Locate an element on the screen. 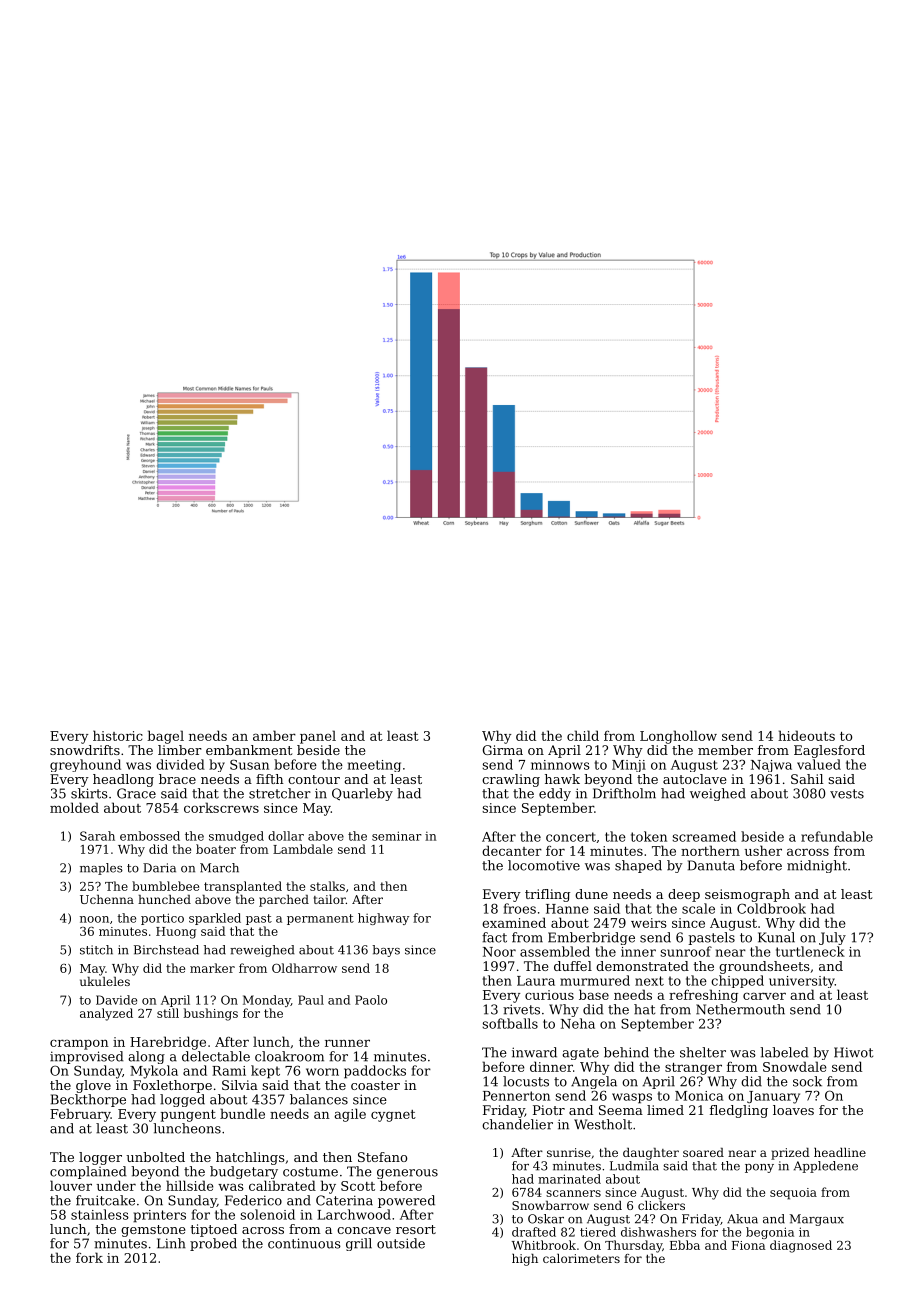  snowdrifts is located at coordinates (85, 750).
